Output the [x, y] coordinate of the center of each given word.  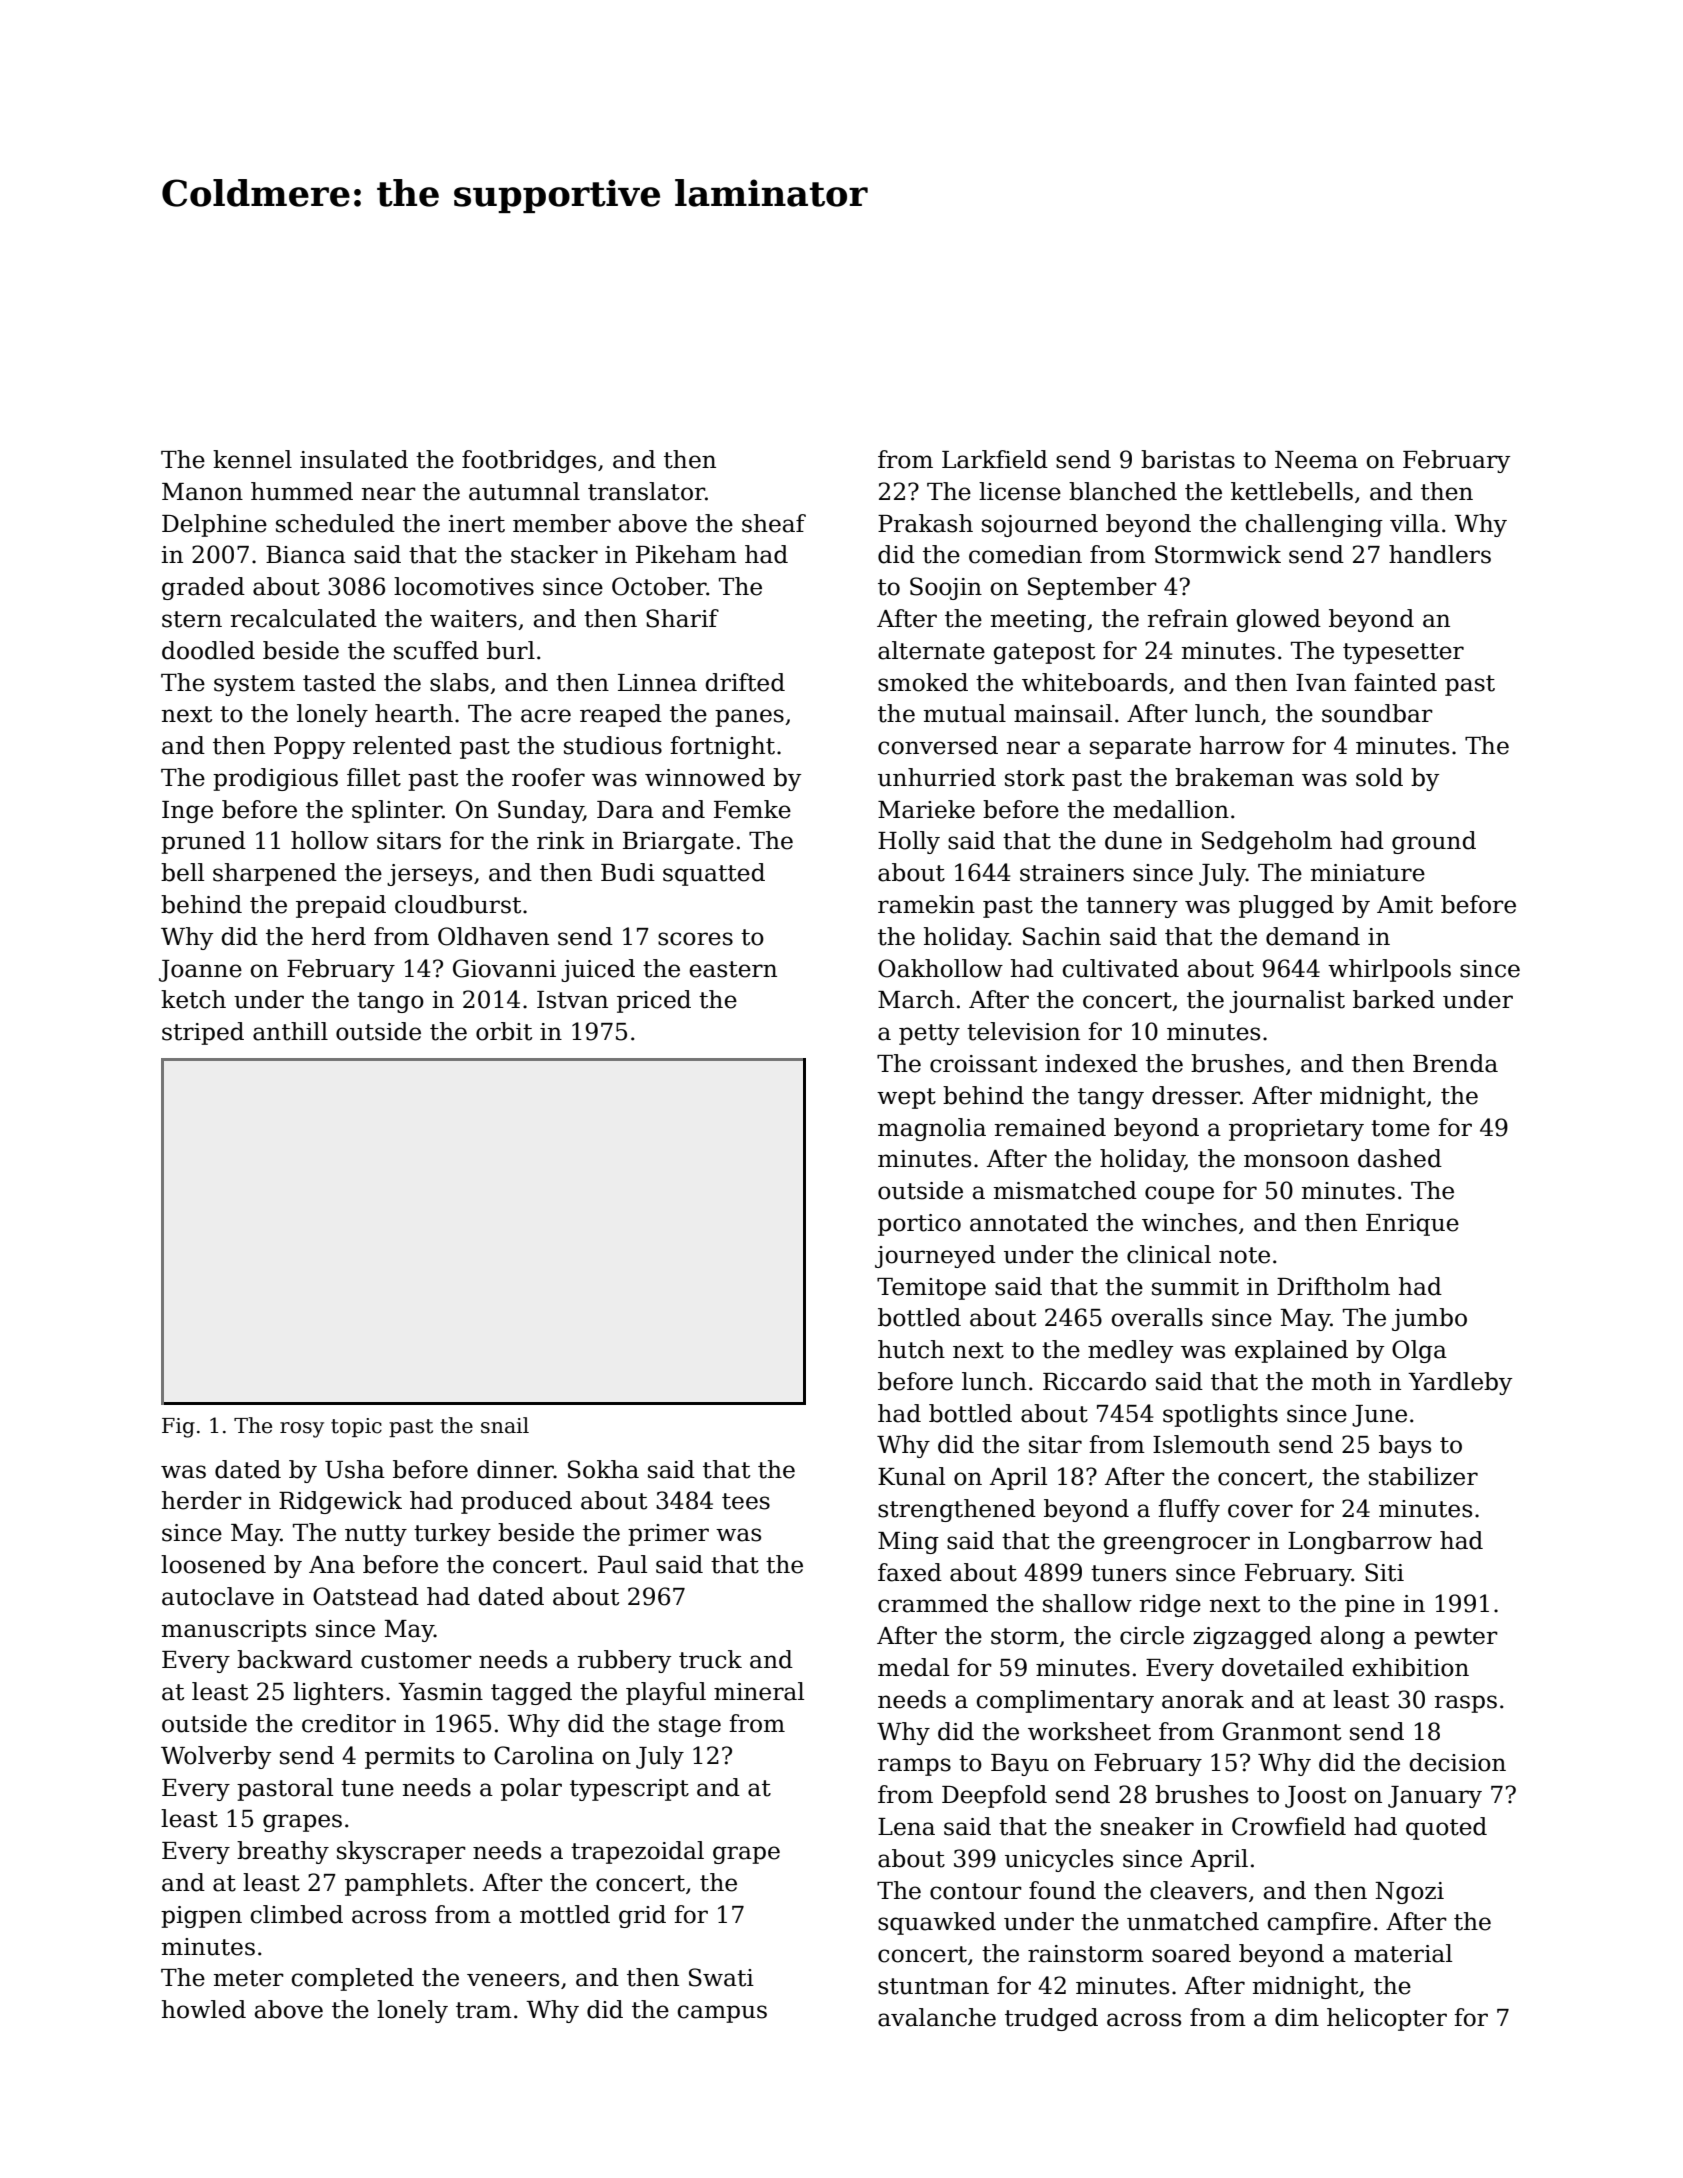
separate [1140, 748]
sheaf [774, 523]
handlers [1440, 554]
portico [919, 1225]
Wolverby [216, 1757]
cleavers [1198, 1890]
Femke [752, 809]
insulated [354, 459]
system [254, 685]
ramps [914, 1767]
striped [203, 1033]
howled [204, 2009]
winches [1189, 1222]
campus [722, 2014]
